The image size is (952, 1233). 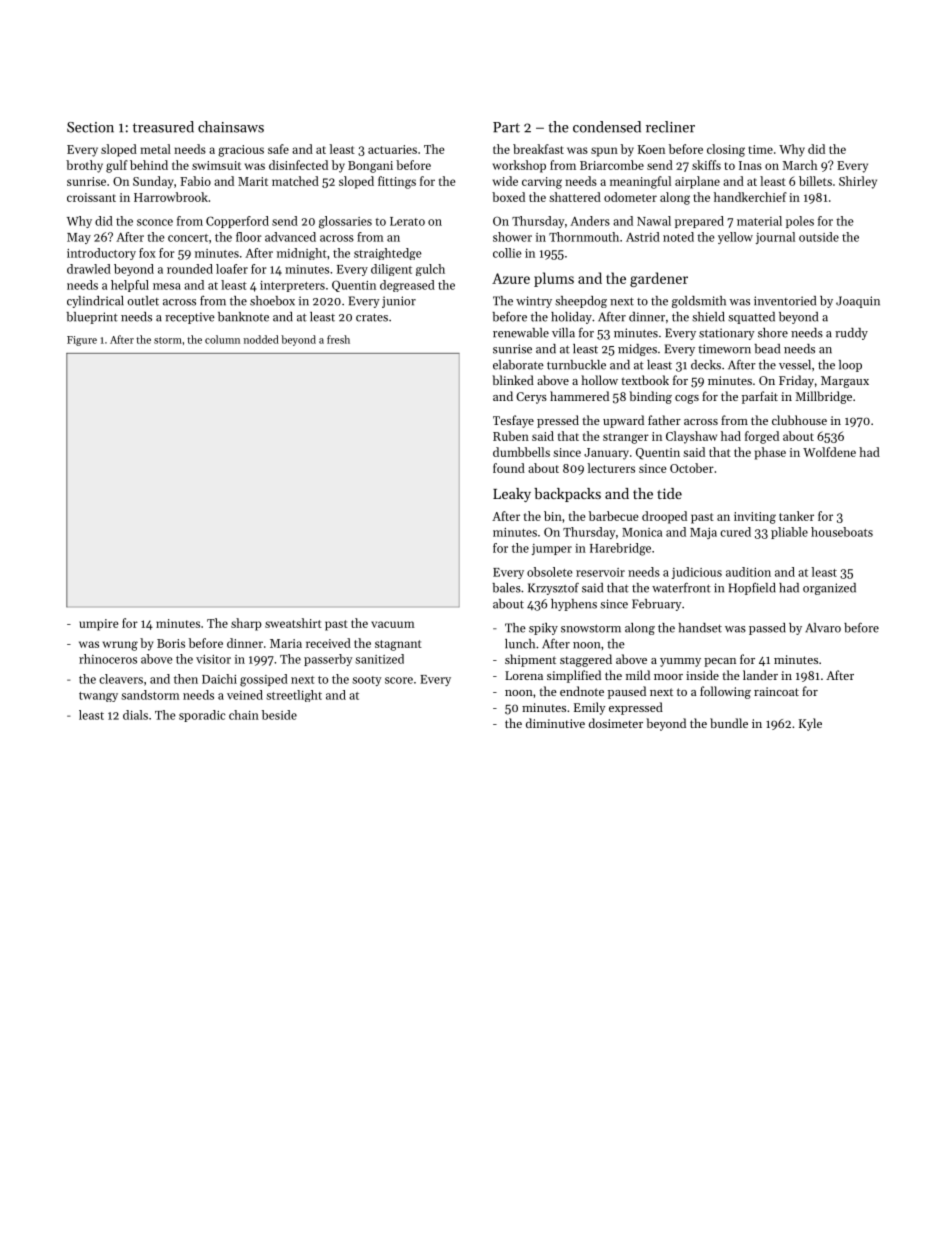 I want to click on fittings, so click(x=397, y=182).
